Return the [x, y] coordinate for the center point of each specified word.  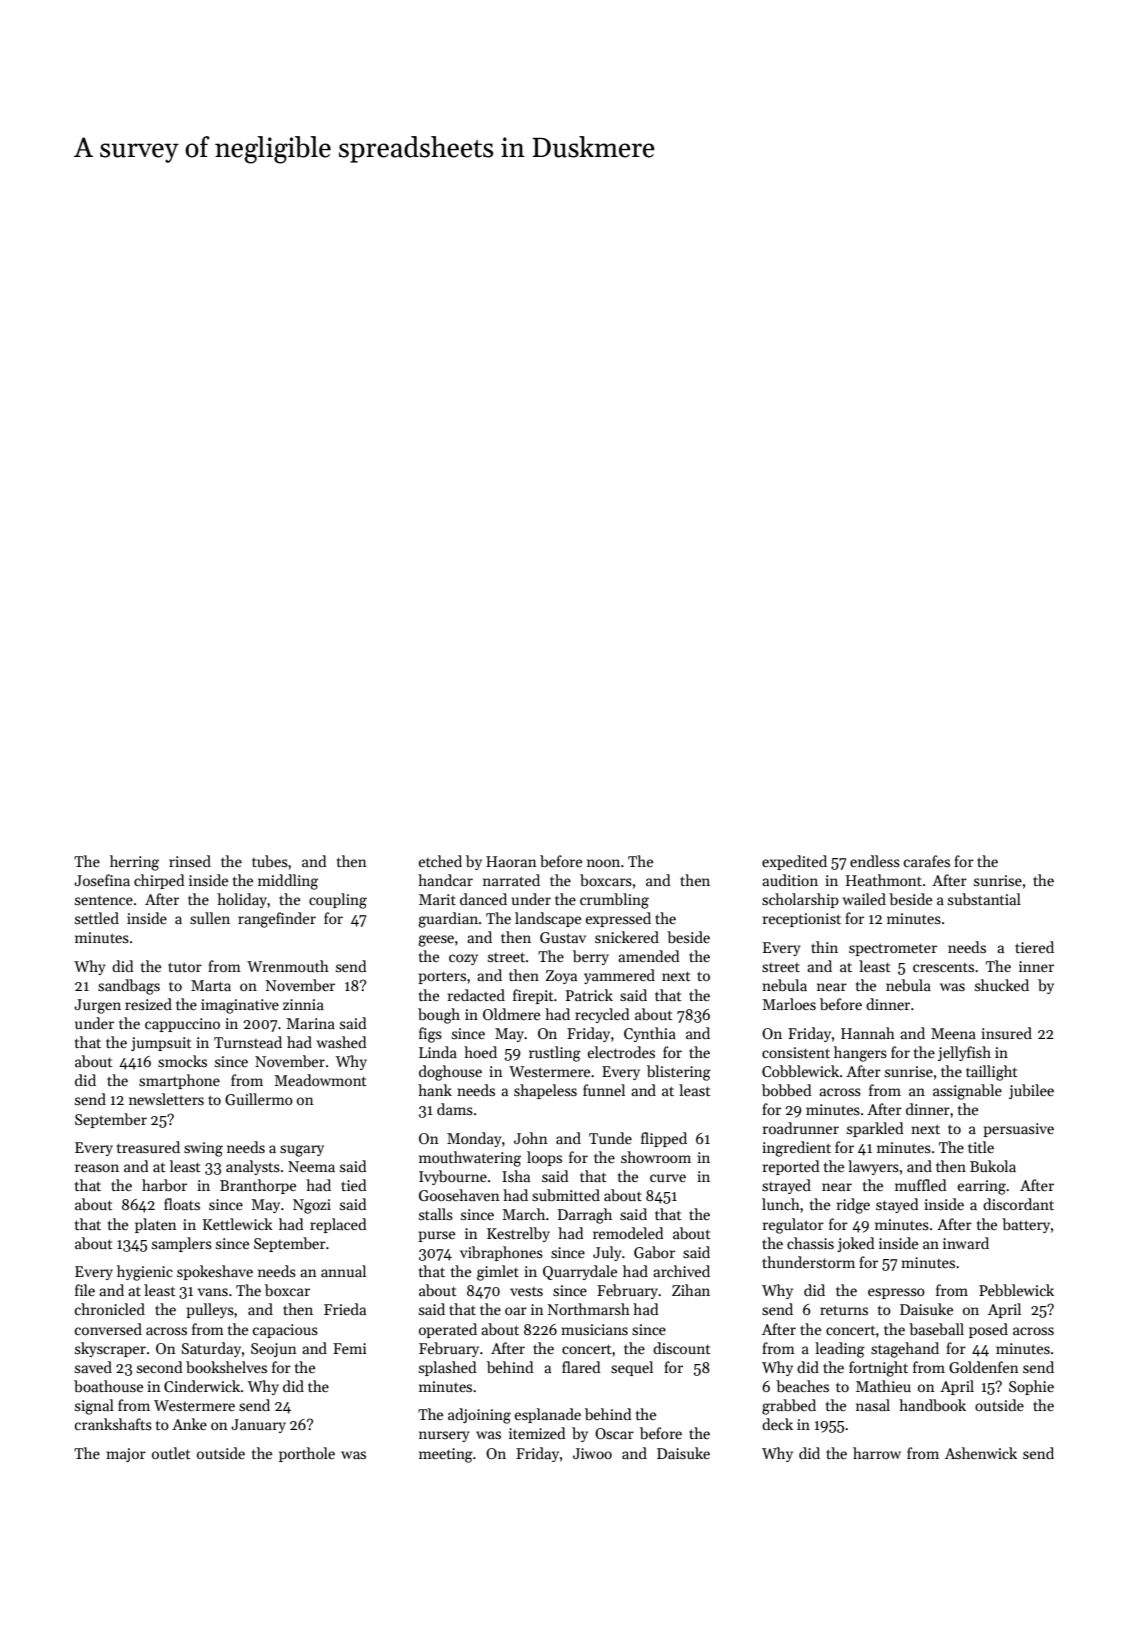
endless [875, 861]
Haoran [511, 861]
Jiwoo [592, 1453]
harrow [877, 1453]
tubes [270, 861]
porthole [307, 1454]
